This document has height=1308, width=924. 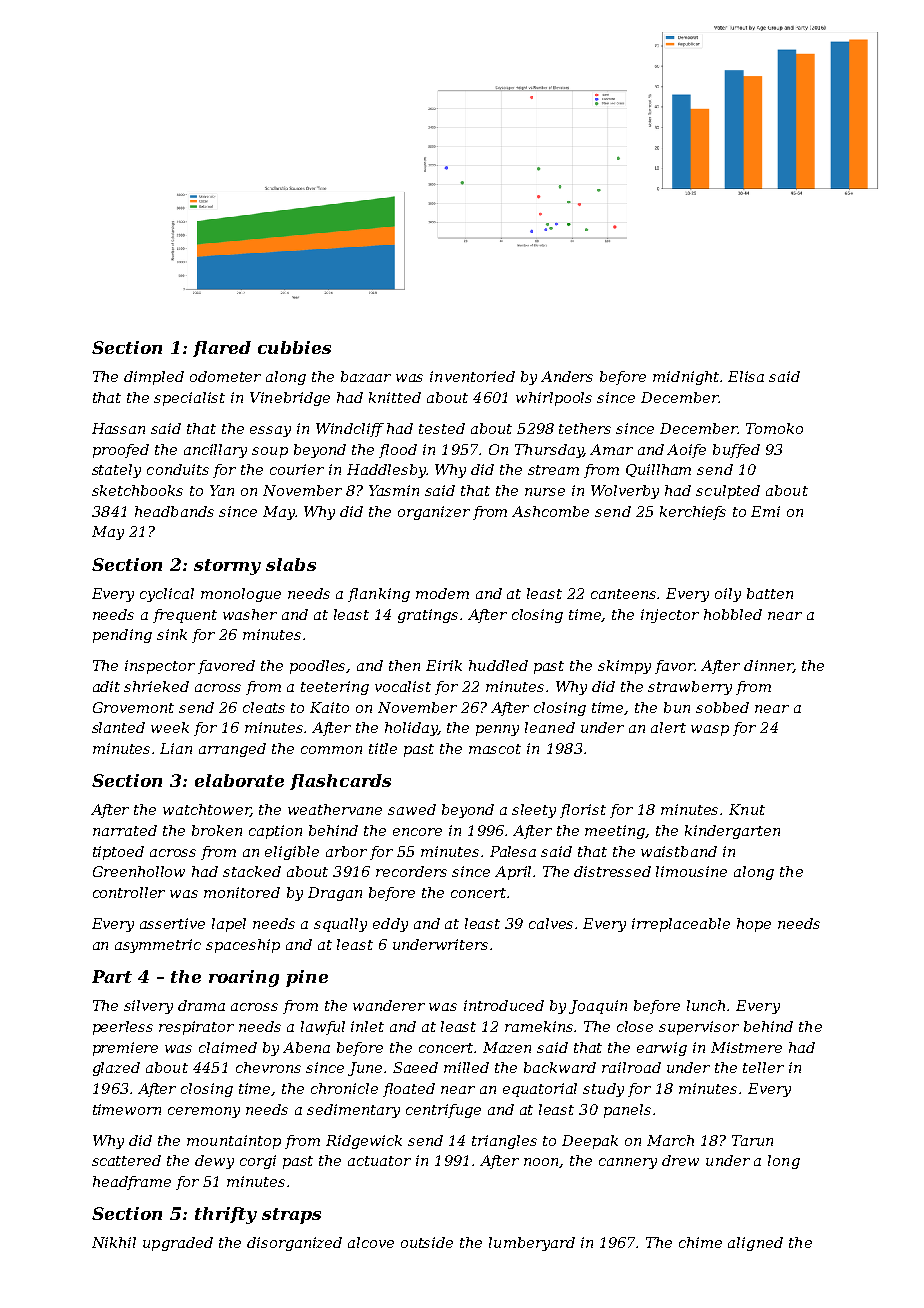 What do you see at coordinates (156, 686) in the document?
I see `shrieked` at bounding box center [156, 686].
